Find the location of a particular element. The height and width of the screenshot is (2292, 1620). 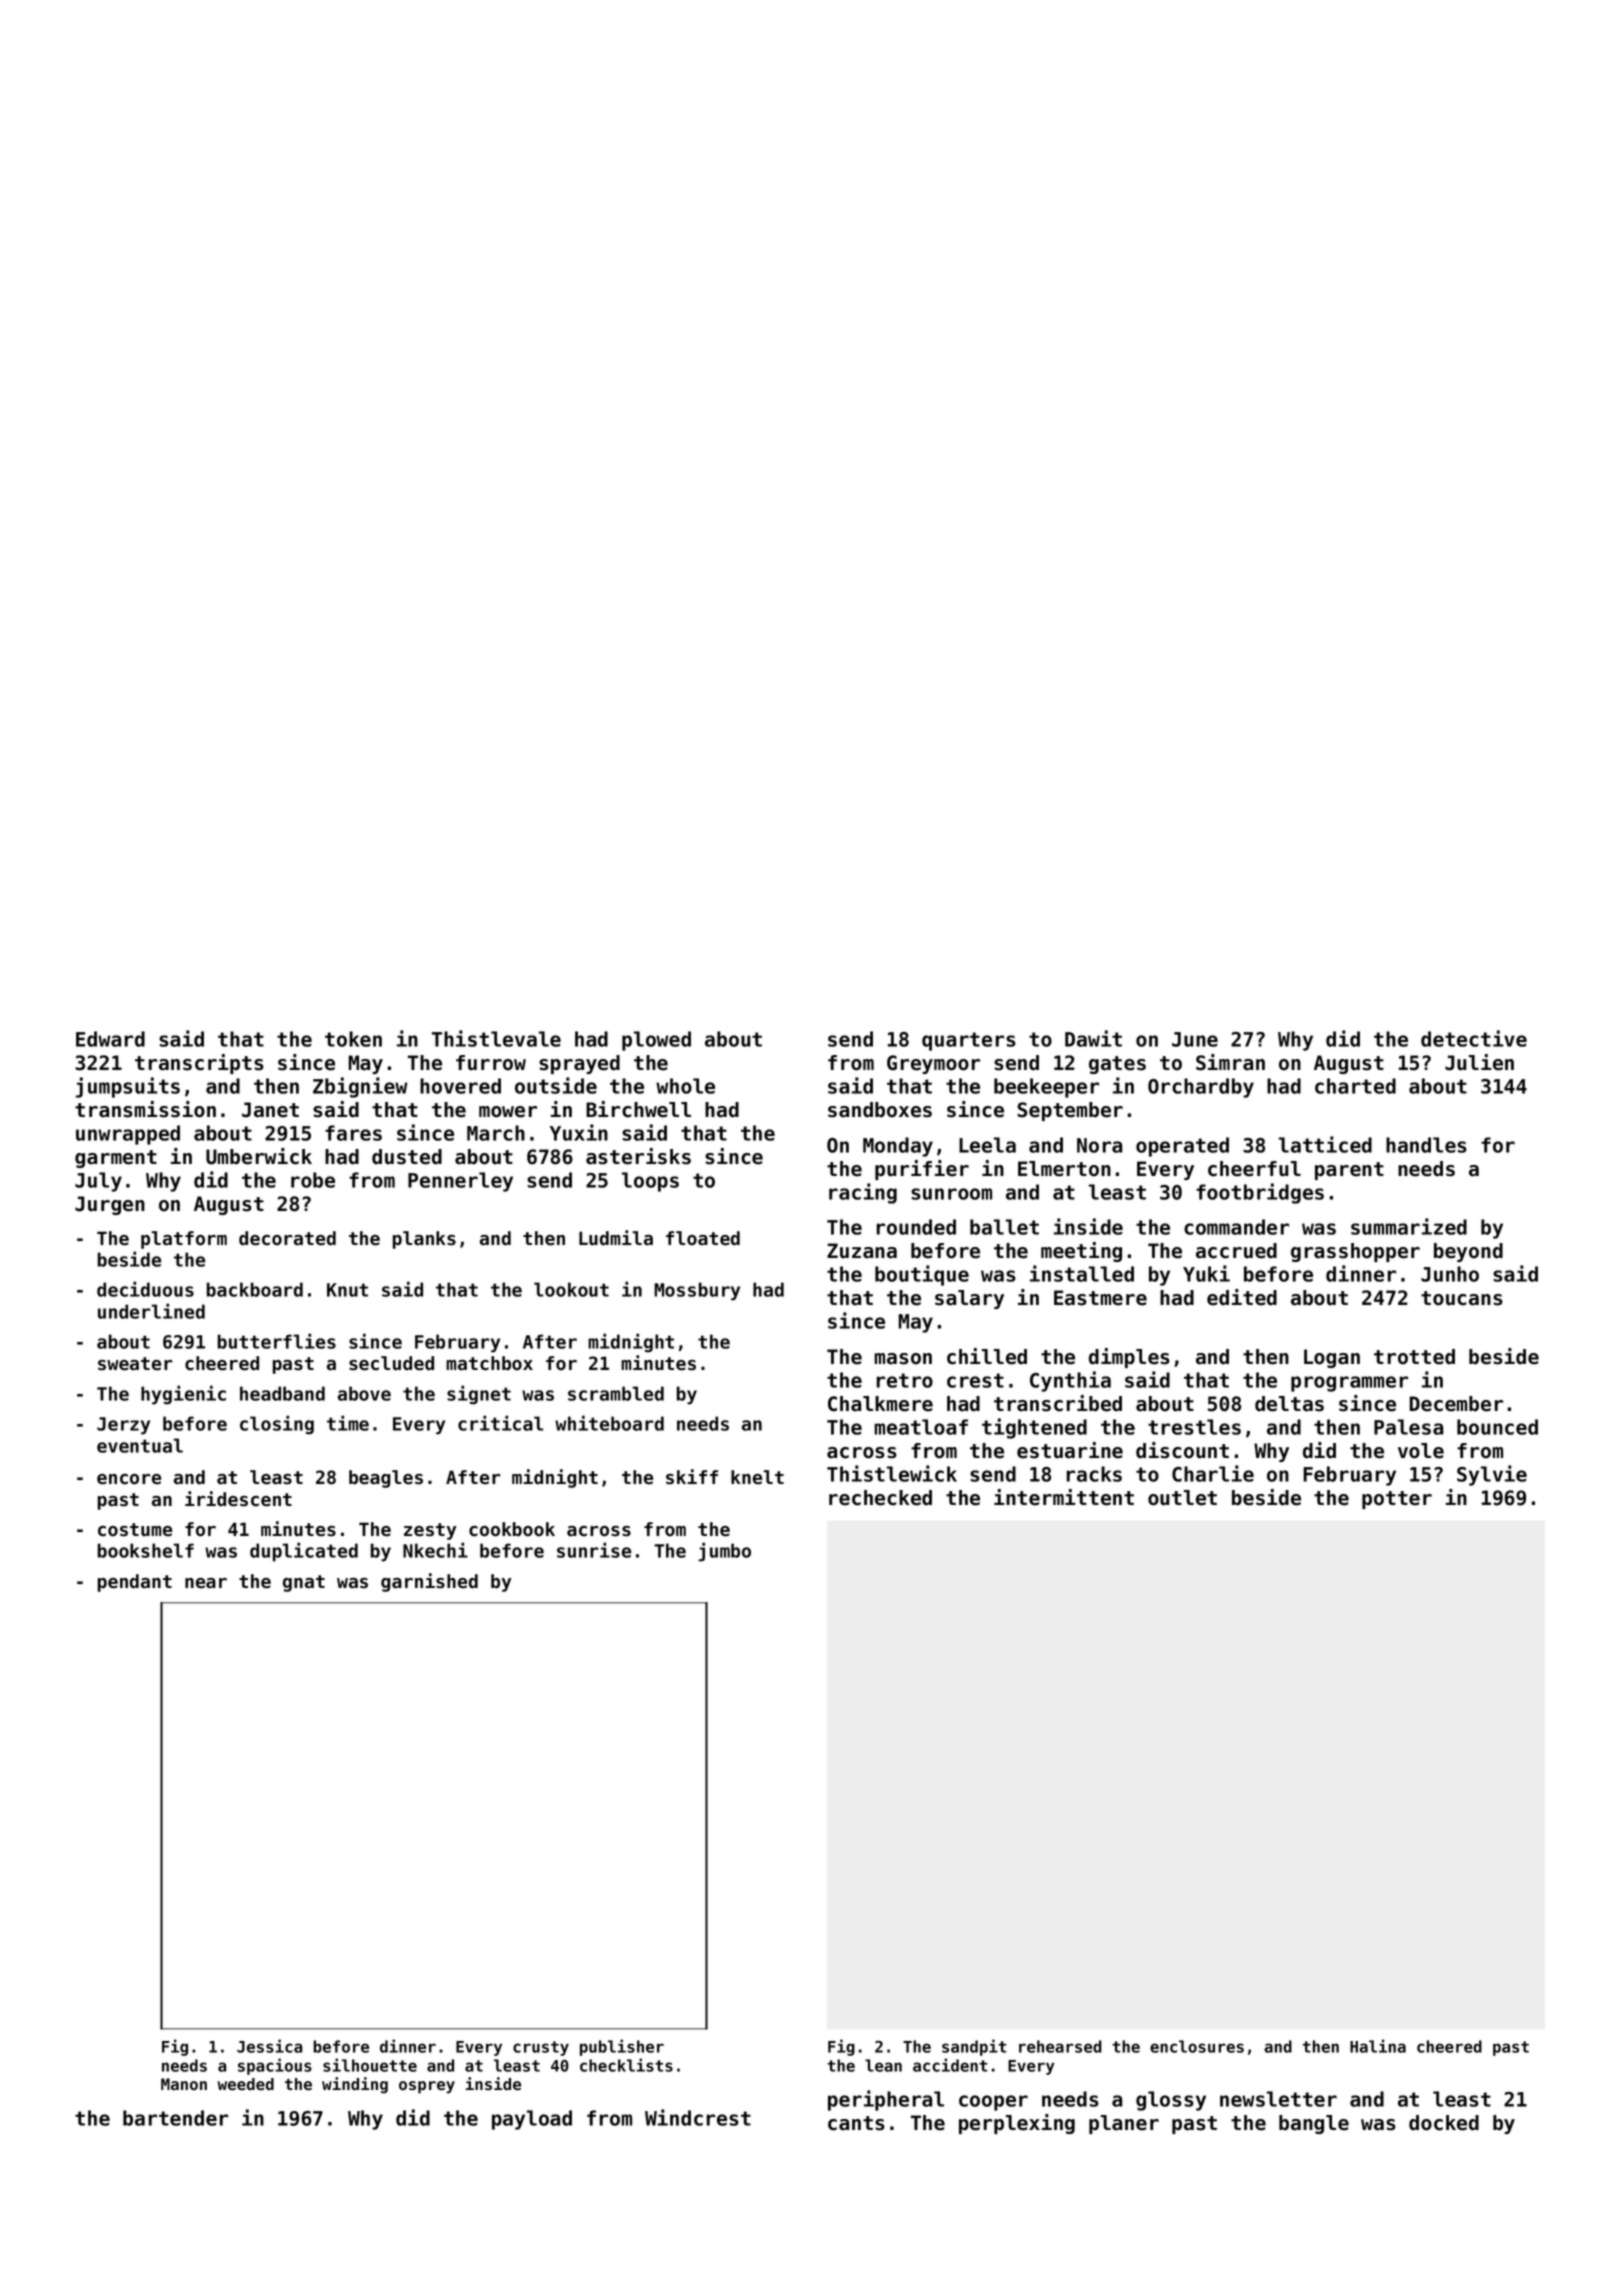

deltas is located at coordinates (1289, 1404).
